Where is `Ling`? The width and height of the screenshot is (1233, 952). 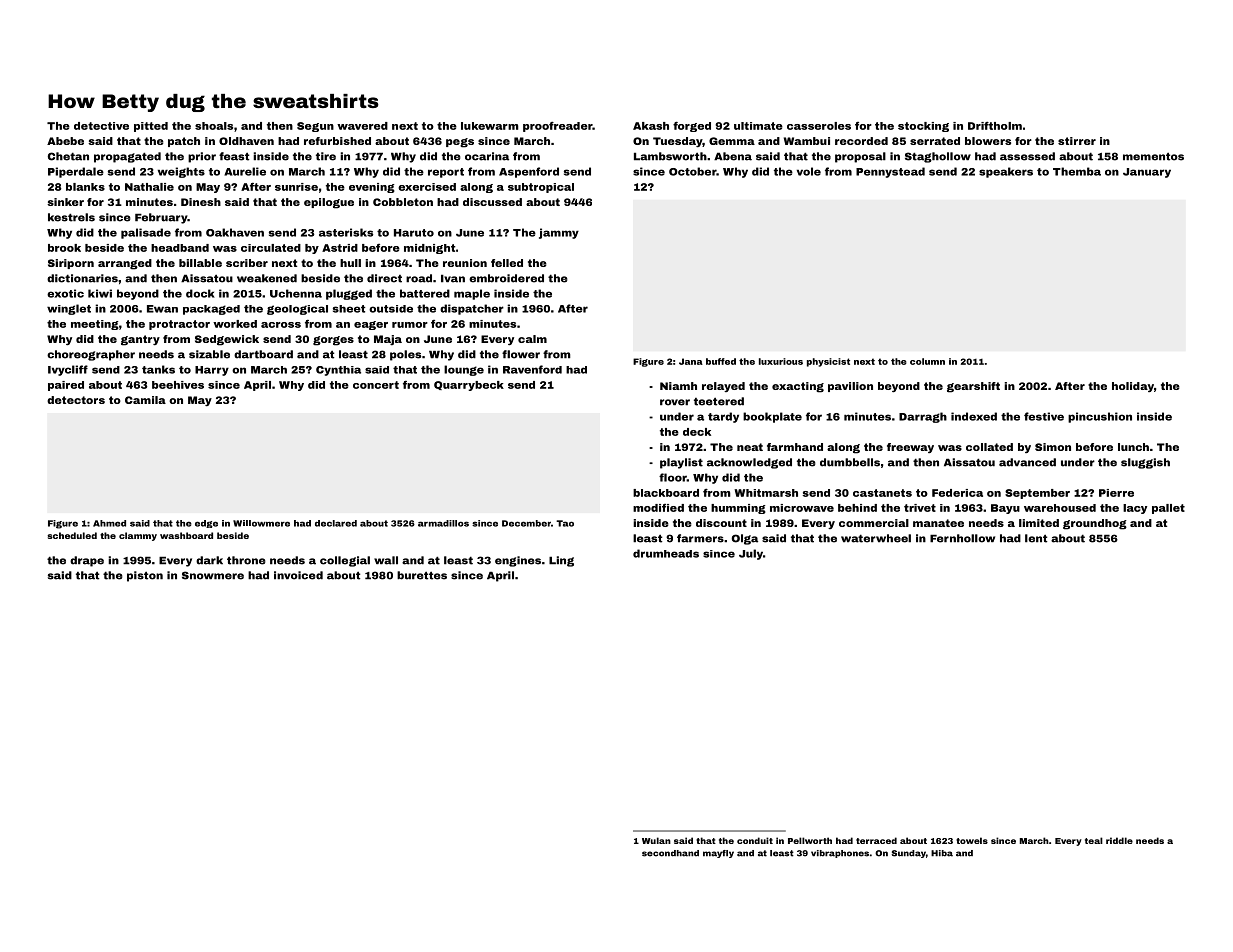
Ling is located at coordinates (561, 561).
